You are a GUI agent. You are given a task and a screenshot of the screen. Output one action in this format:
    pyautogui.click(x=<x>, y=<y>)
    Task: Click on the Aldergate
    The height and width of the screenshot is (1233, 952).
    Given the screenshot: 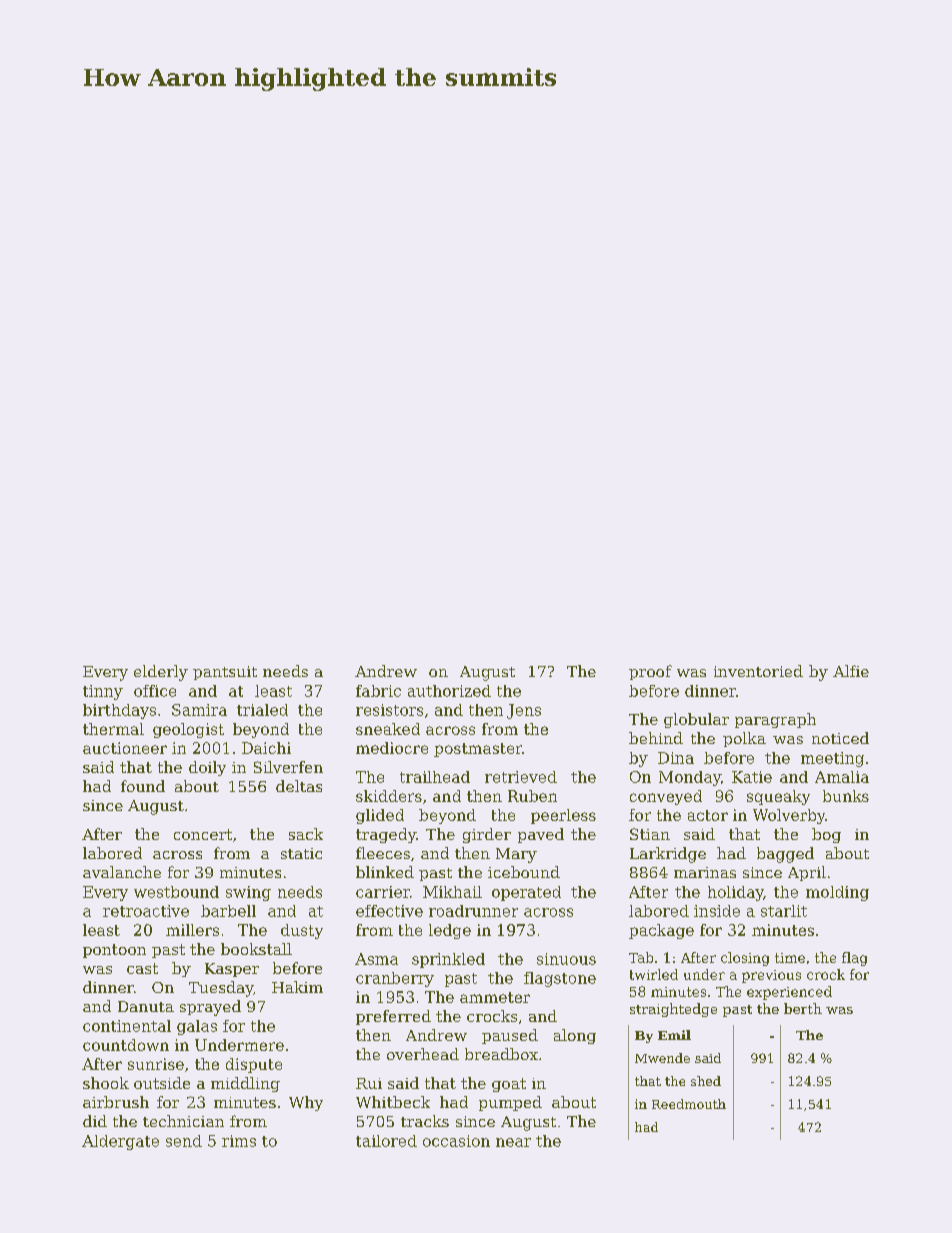 What is the action you would take?
    pyautogui.click(x=120, y=1142)
